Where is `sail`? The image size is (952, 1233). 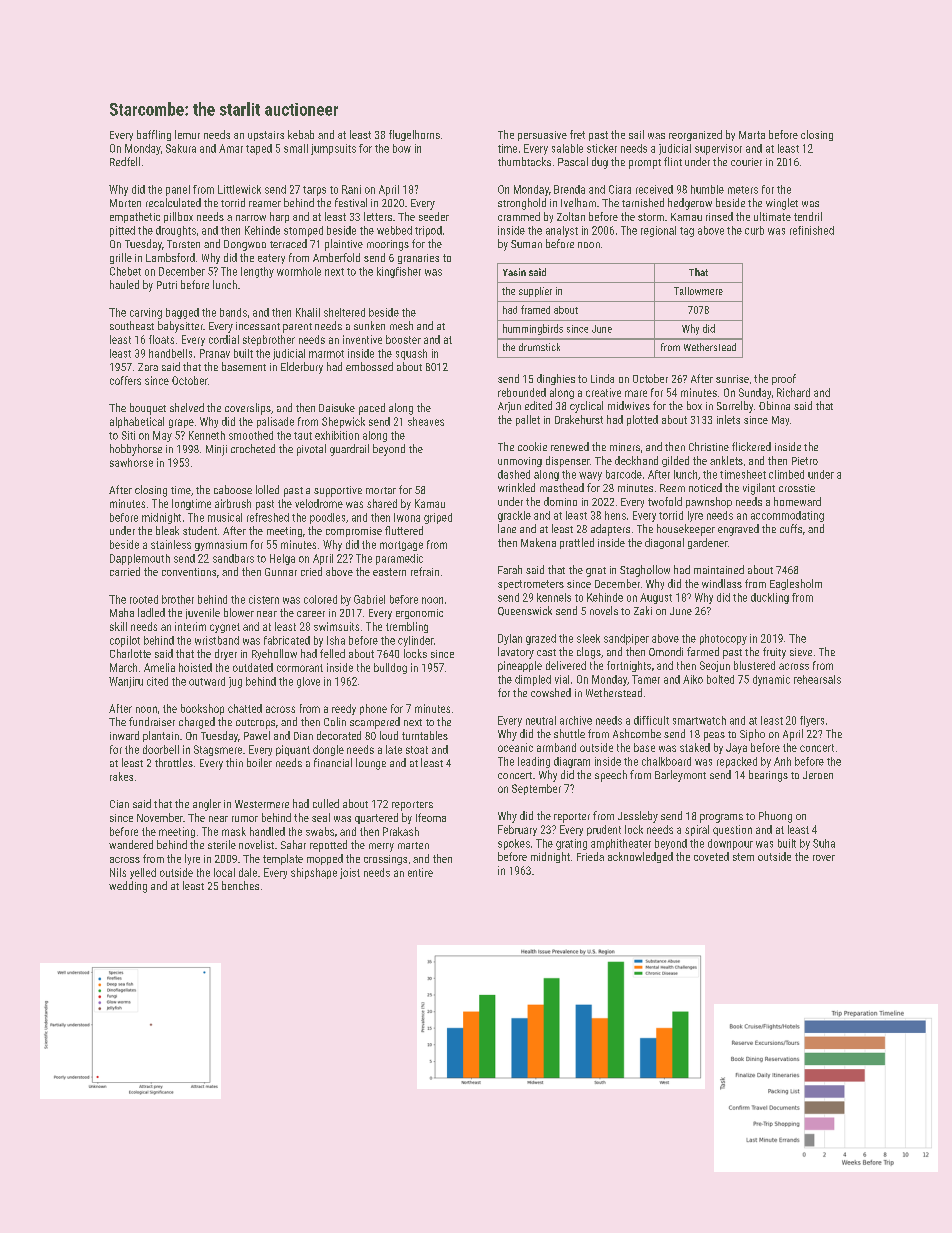 sail is located at coordinates (636, 134).
